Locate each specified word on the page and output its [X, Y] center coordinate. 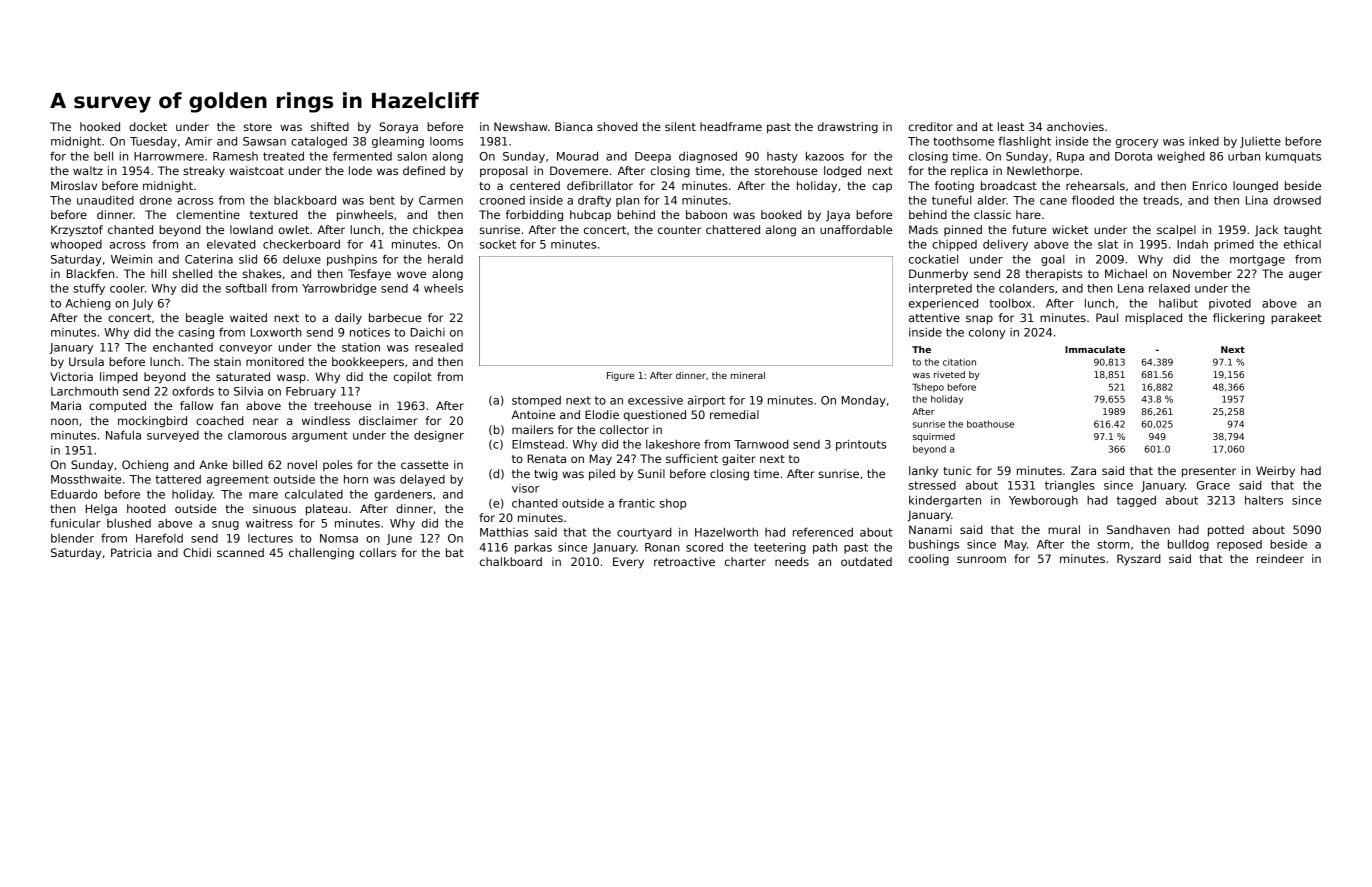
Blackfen [90, 273]
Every [628, 563]
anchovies [1075, 126]
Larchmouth [84, 391]
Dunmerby [938, 275]
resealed [439, 347]
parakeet [1296, 319]
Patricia [131, 552]
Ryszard [1139, 560]
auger [1305, 276]
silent [680, 126]
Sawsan [264, 141]
